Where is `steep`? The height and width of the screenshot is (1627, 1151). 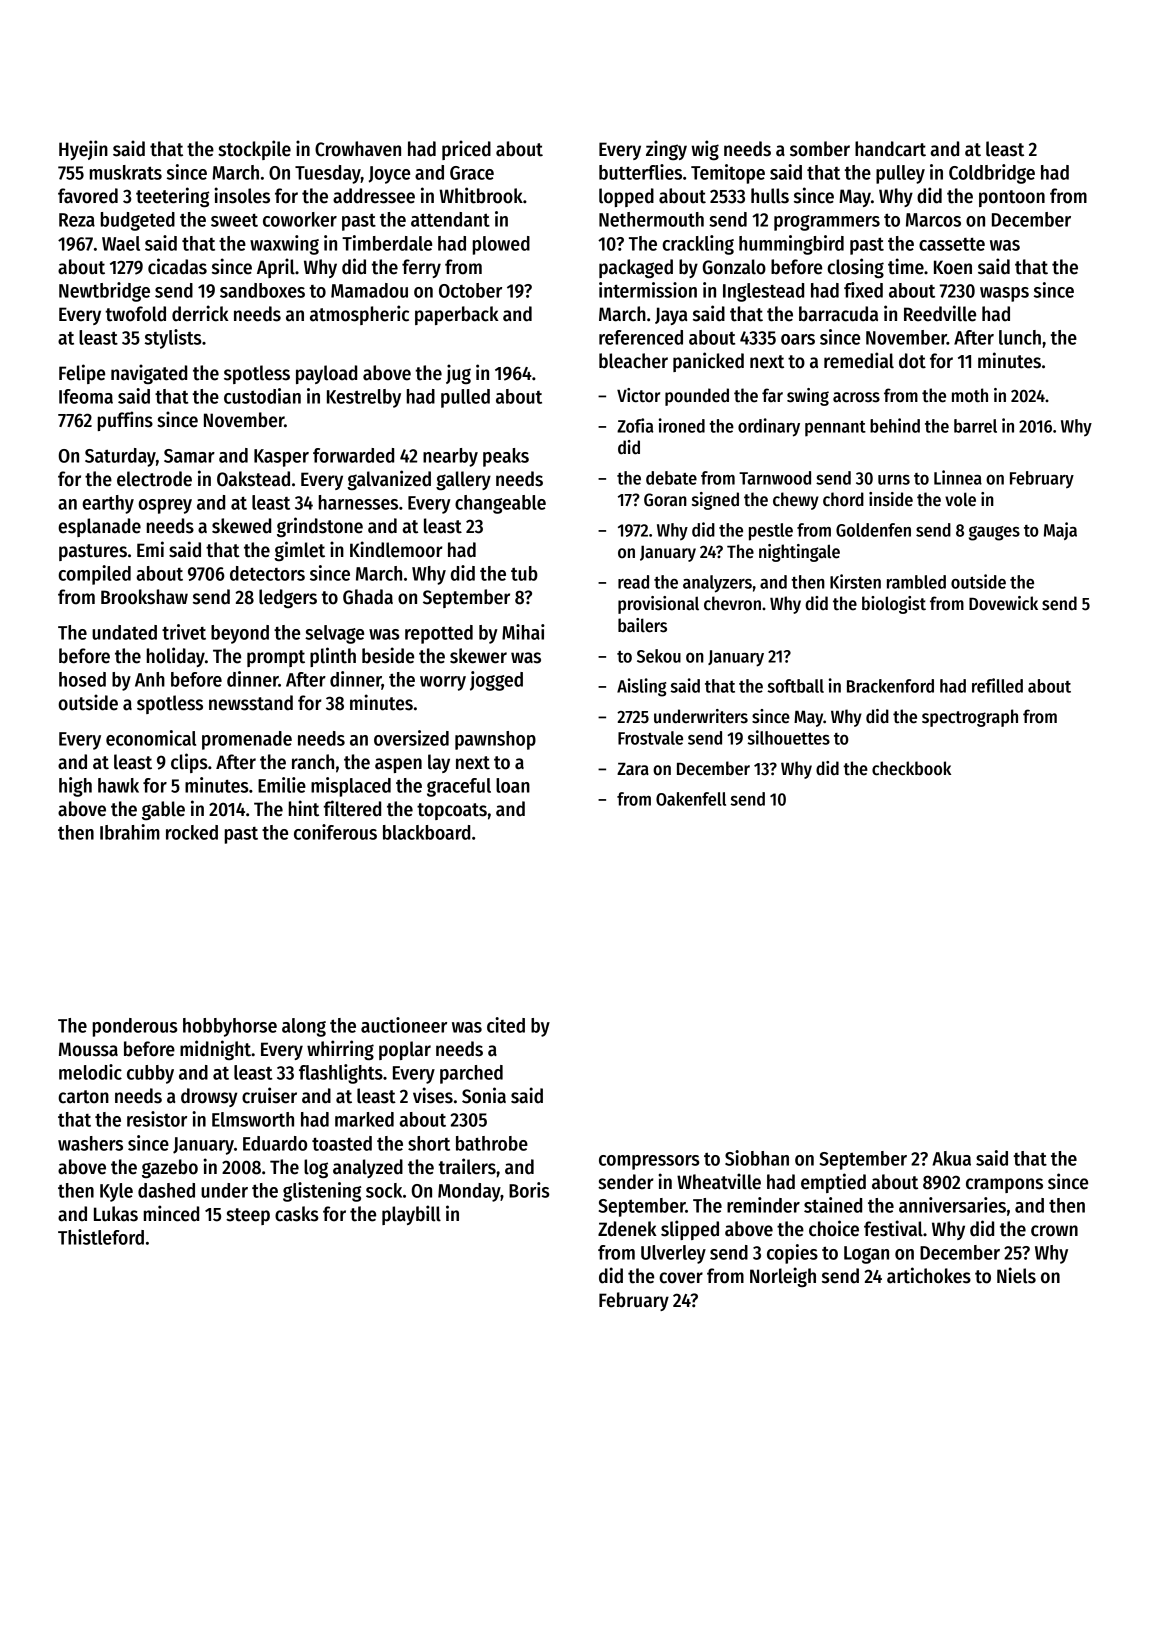 steep is located at coordinates (248, 1216).
